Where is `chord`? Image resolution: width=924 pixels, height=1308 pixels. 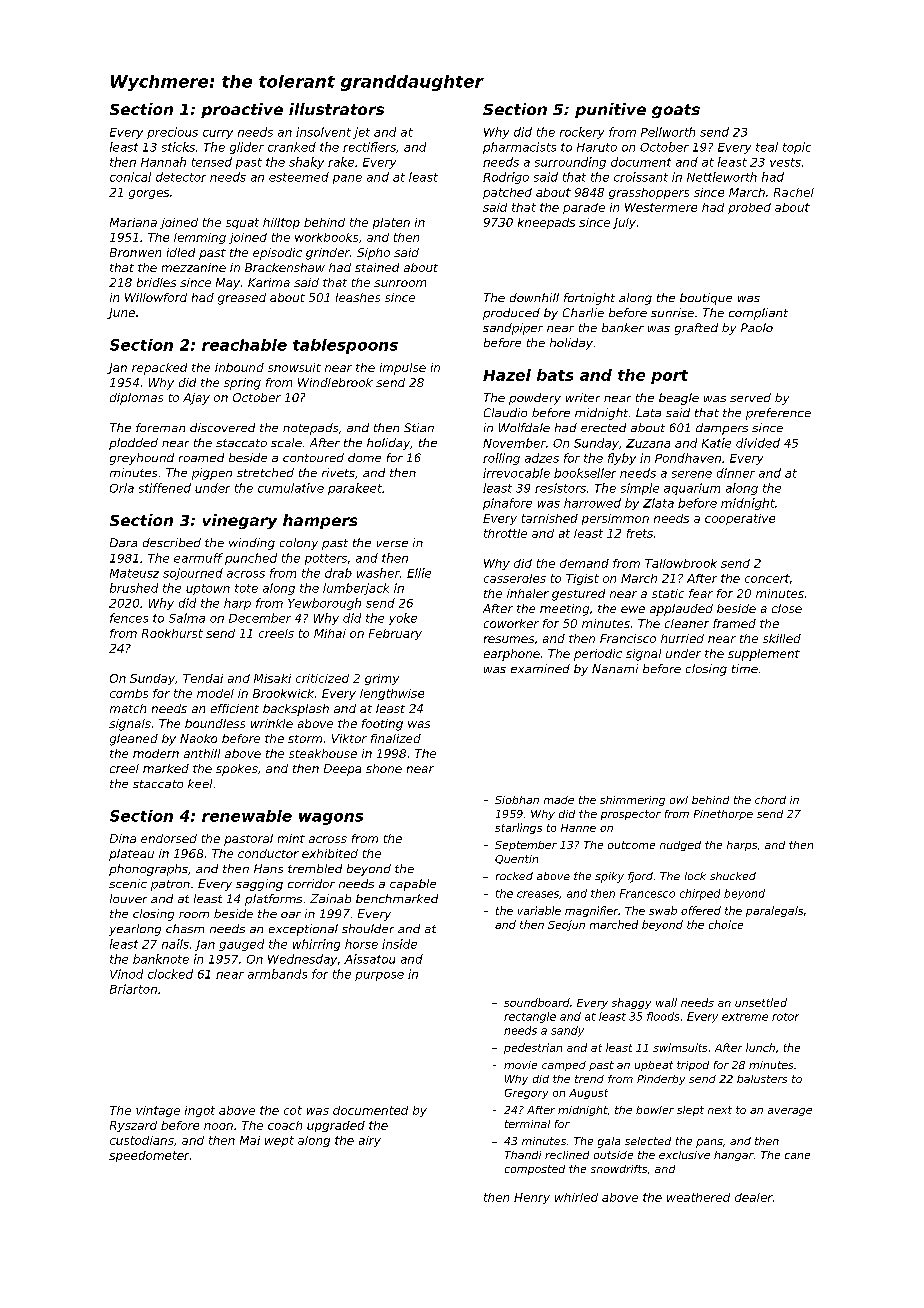
chord is located at coordinates (770, 800).
